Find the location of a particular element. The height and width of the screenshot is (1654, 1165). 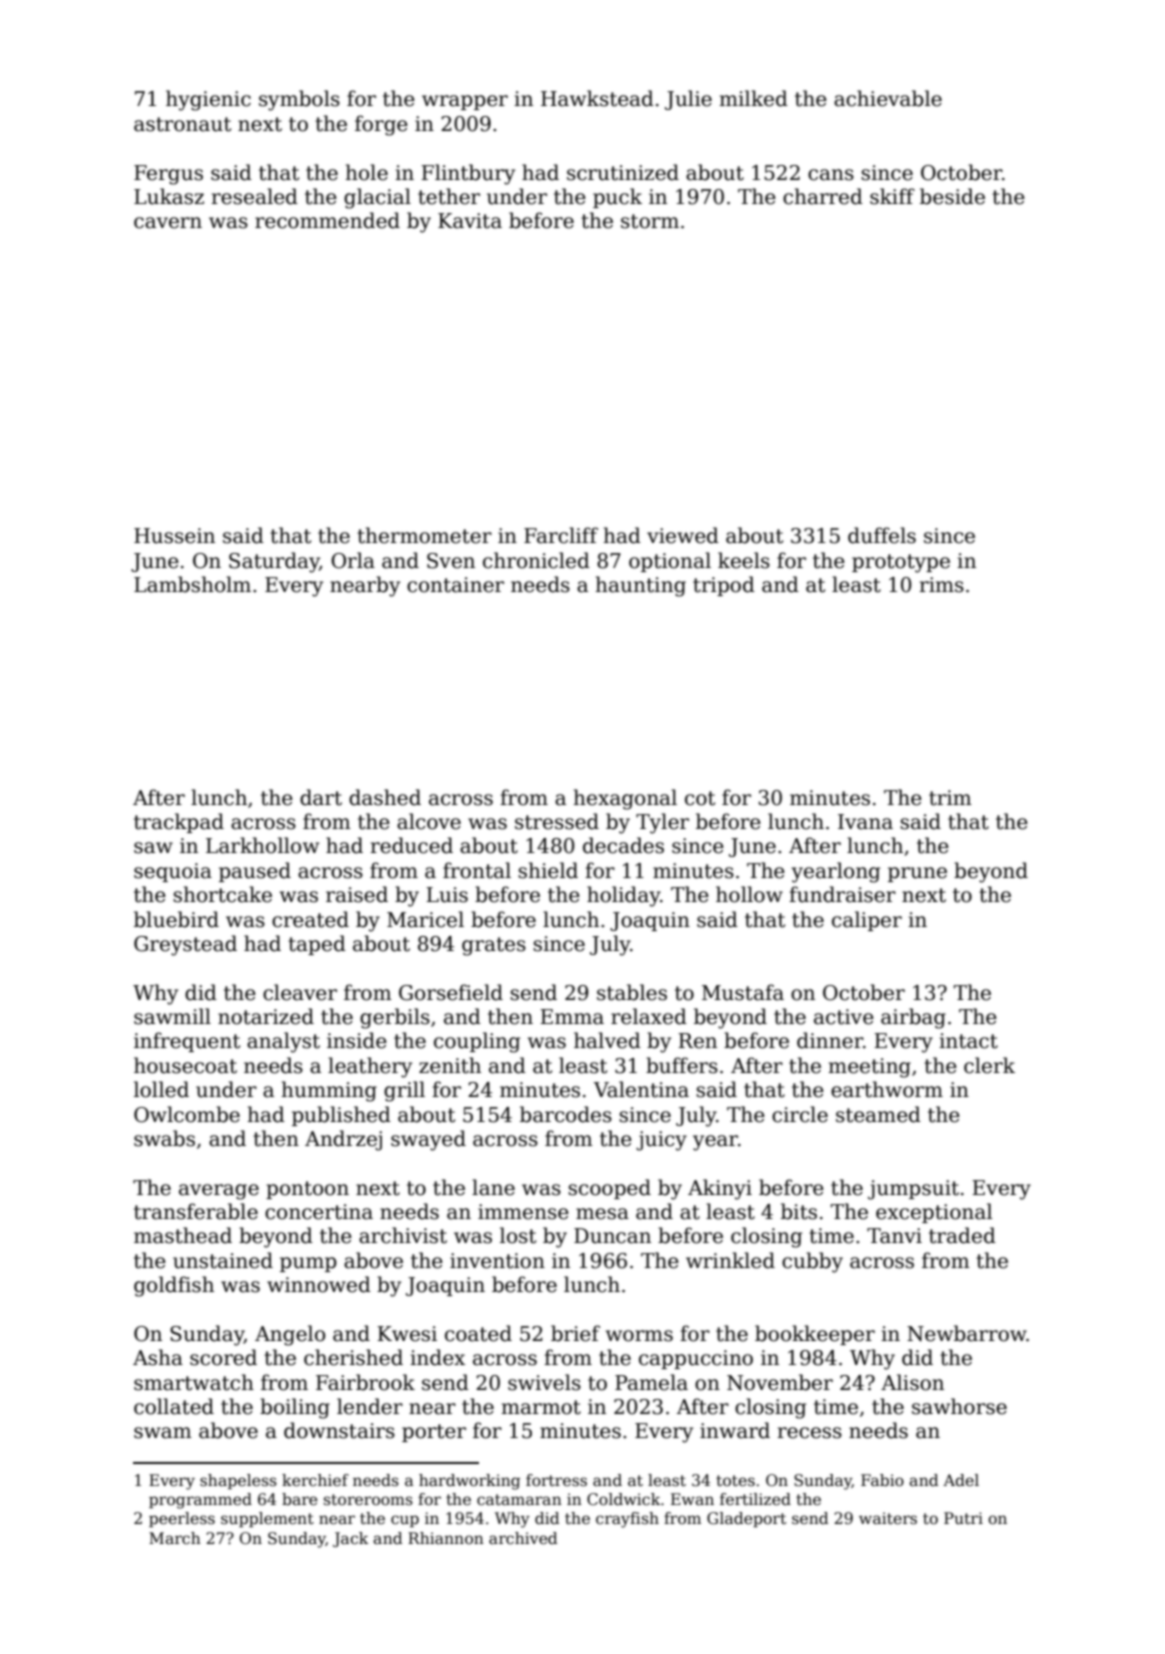

waiters is located at coordinates (888, 1518).
